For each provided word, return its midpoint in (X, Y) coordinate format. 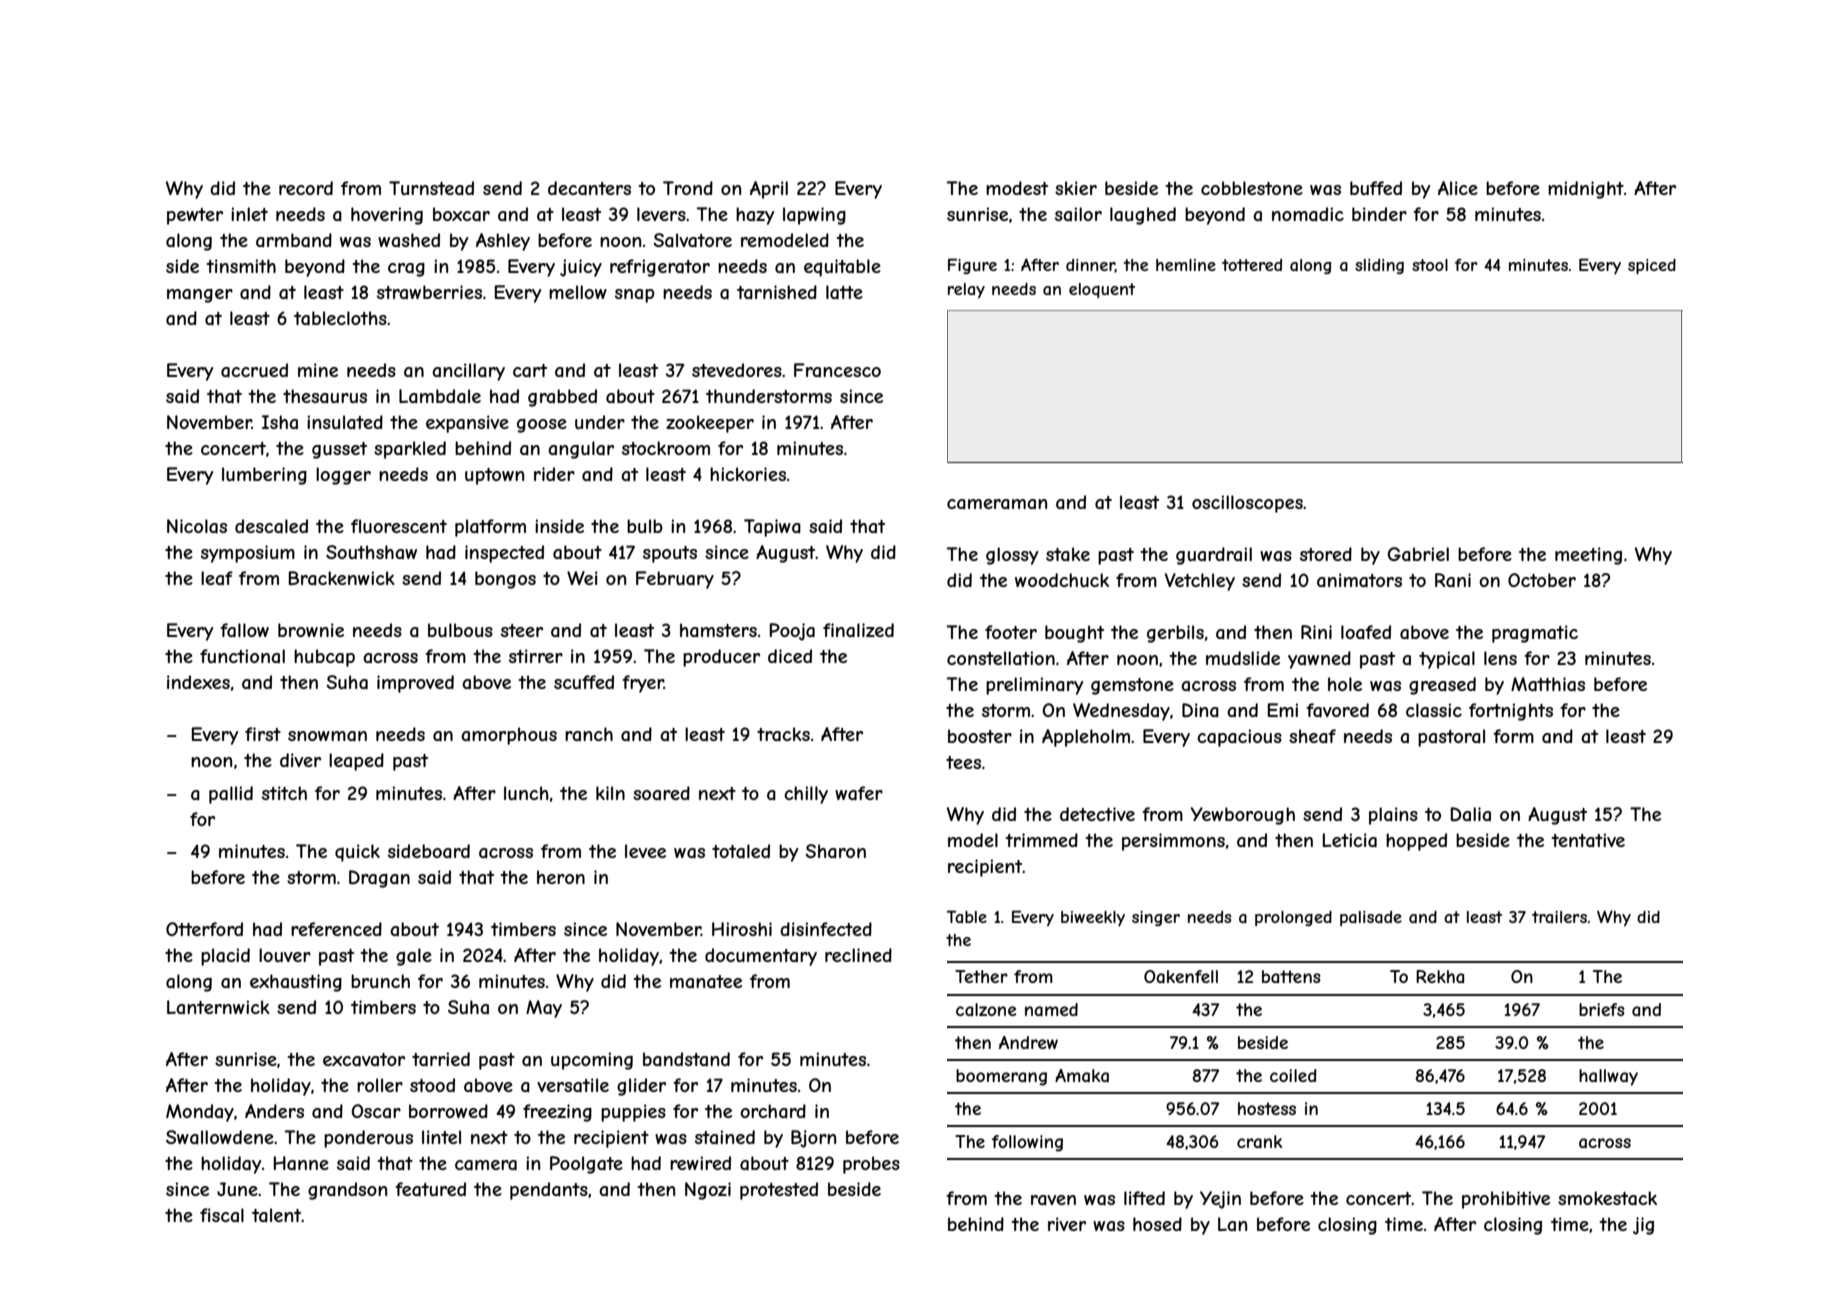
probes (871, 1165)
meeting (1588, 556)
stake (1068, 554)
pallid (231, 795)
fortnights (1511, 712)
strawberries (429, 292)
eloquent (1102, 290)
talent (277, 1215)
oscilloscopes (1247, 504)
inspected (504, 554)
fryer (643, 684)
